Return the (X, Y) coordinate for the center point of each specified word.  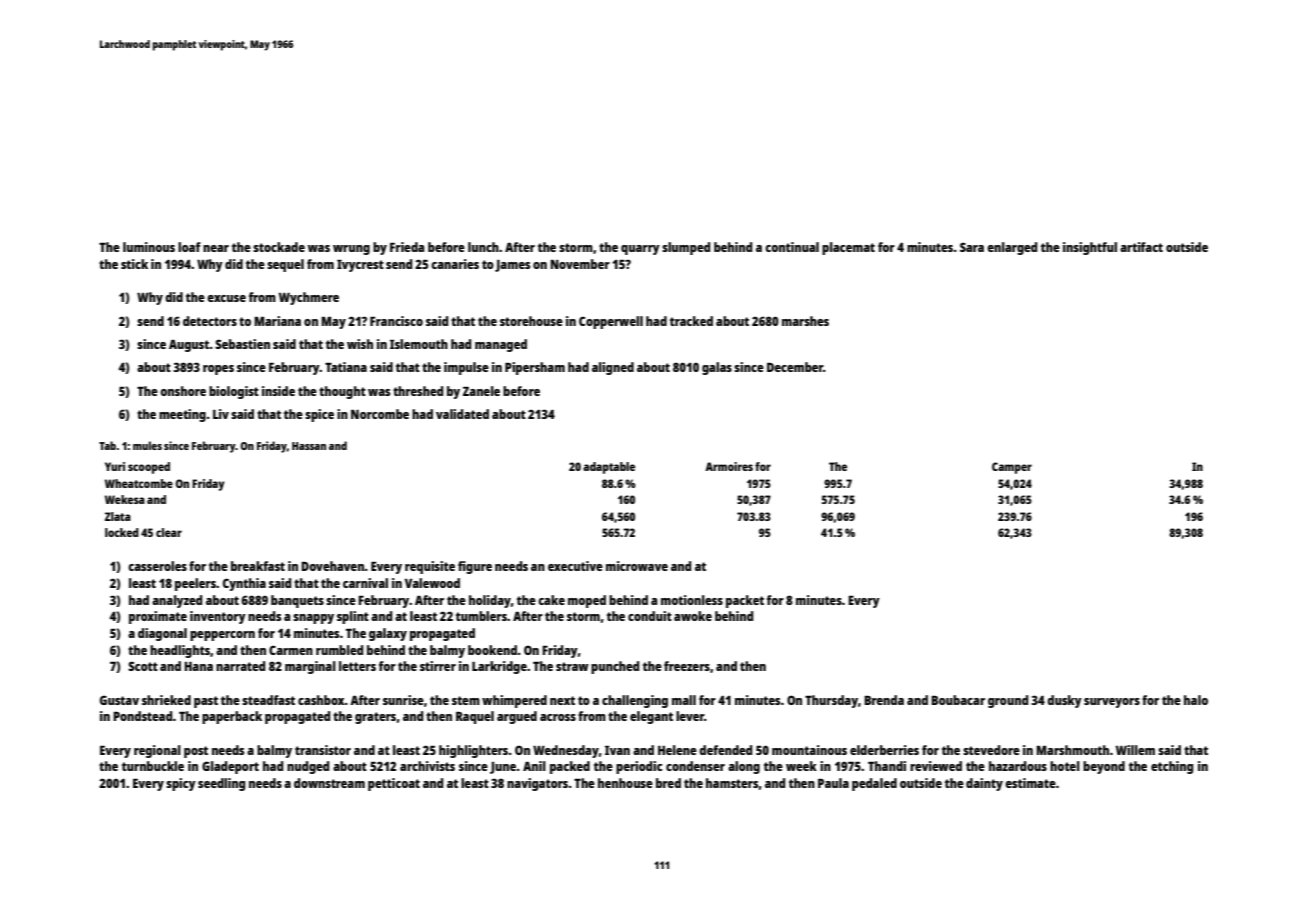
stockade (279, 247)
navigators (537, 784)
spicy (181, 784)
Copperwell (611, 322)
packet (745, 601)
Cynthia (244, 584)
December (795, 367)
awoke (693, 616)
